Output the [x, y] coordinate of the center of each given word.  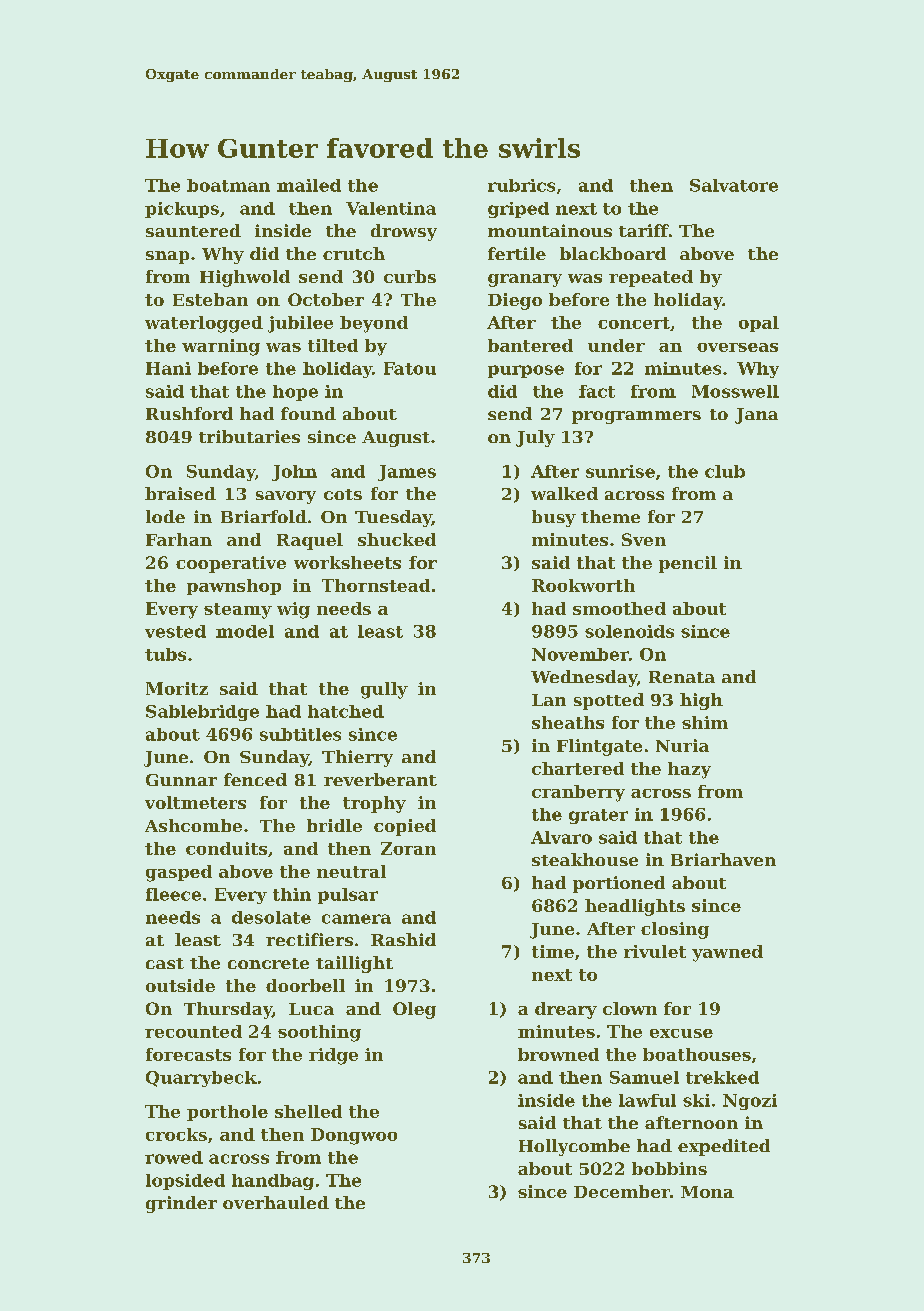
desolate [271, 917]
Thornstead [376, 585]
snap [167, 257]
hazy [689, 770]
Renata [682, 677]
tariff [644, 230]
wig [293, 610]
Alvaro [561, 837]
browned [558, 1054]
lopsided [185, 1182]
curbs [410, 276]
